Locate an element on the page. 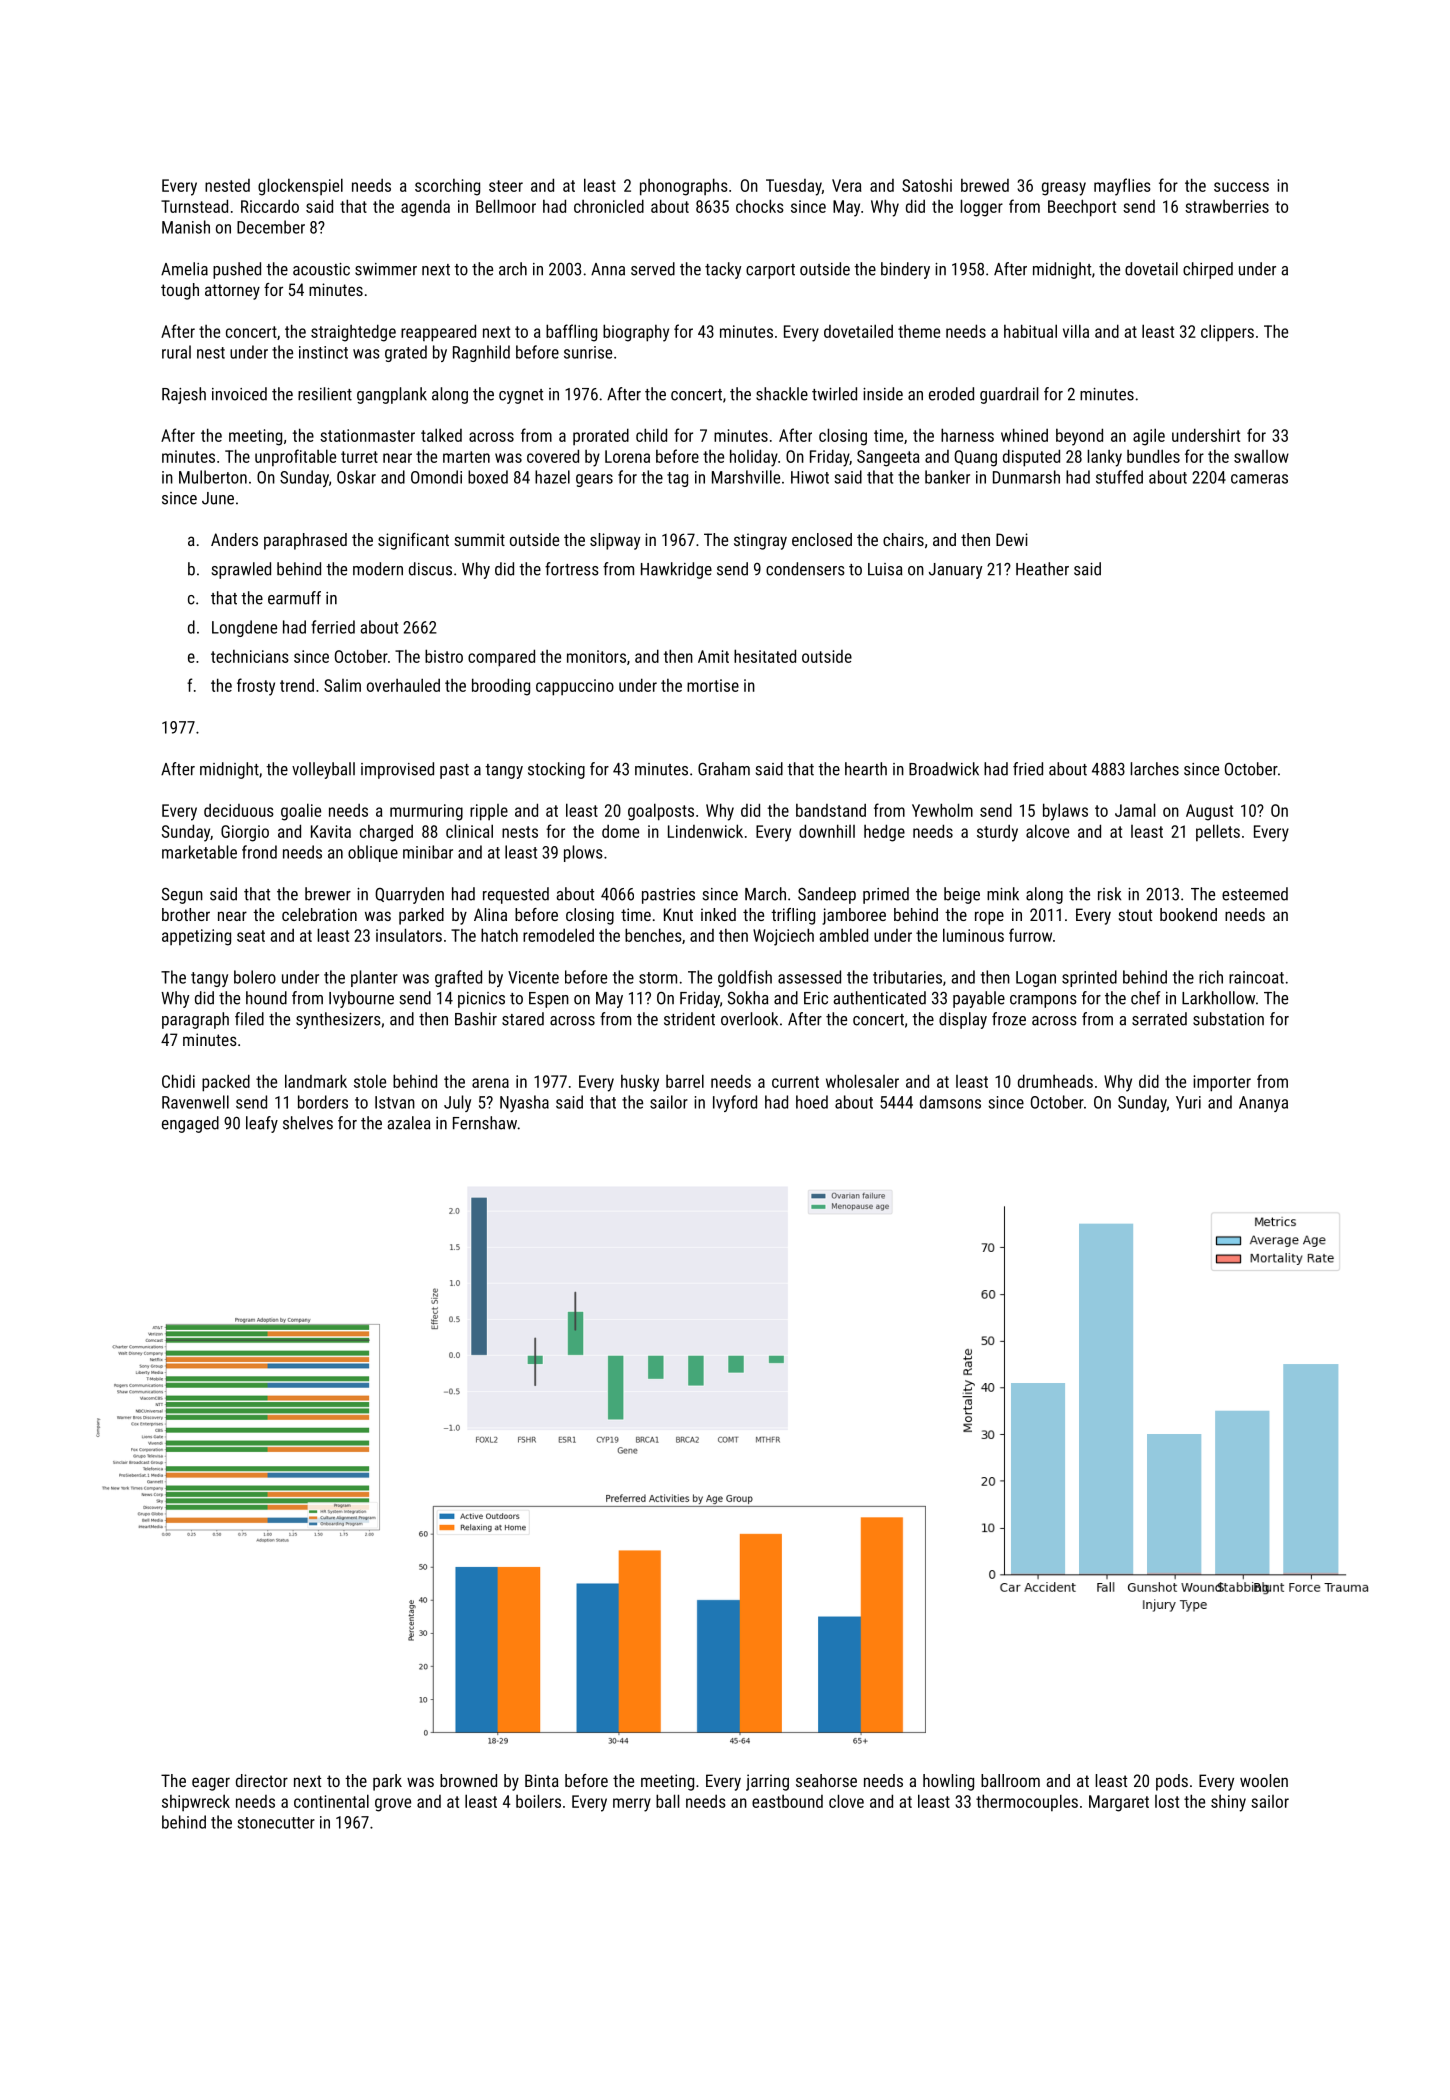 This page has width=1450, height=2100. invoiced is located at coordinates (239, 394).
